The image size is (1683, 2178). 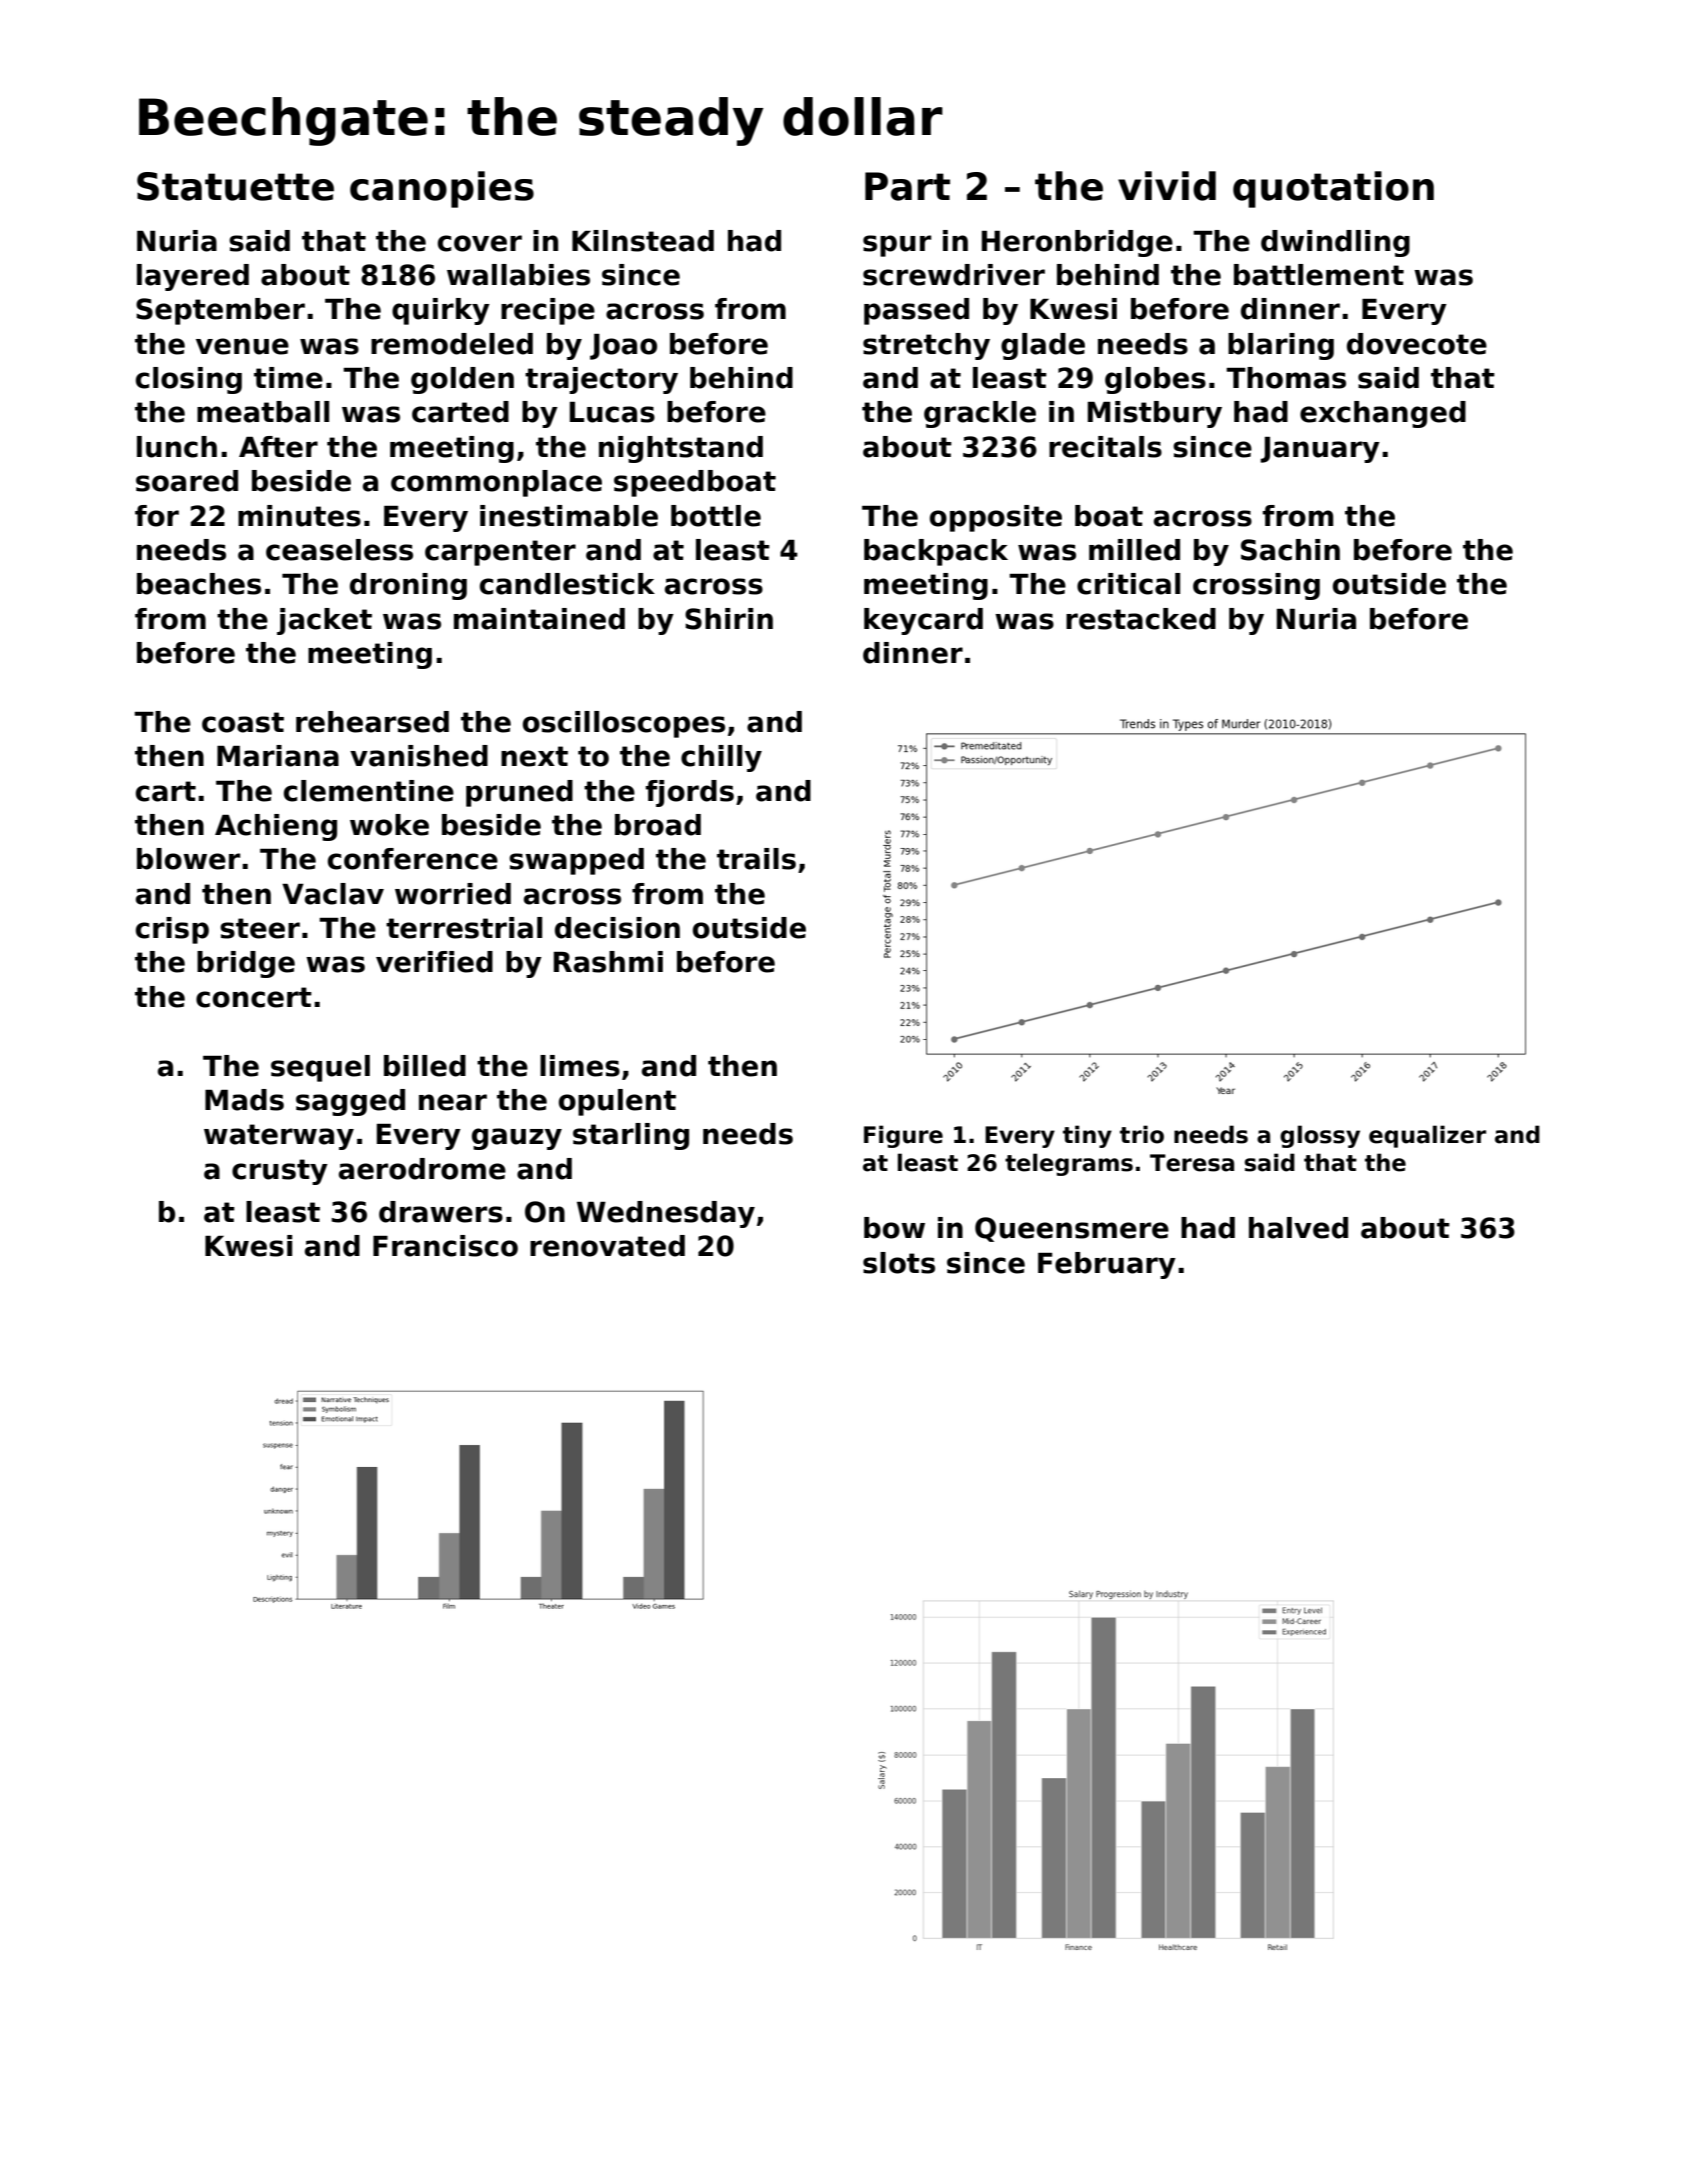 What do you see at coordinates (339, 550) in the screenshot?
I see `ceaseless` at bounding box center [339, 550].
